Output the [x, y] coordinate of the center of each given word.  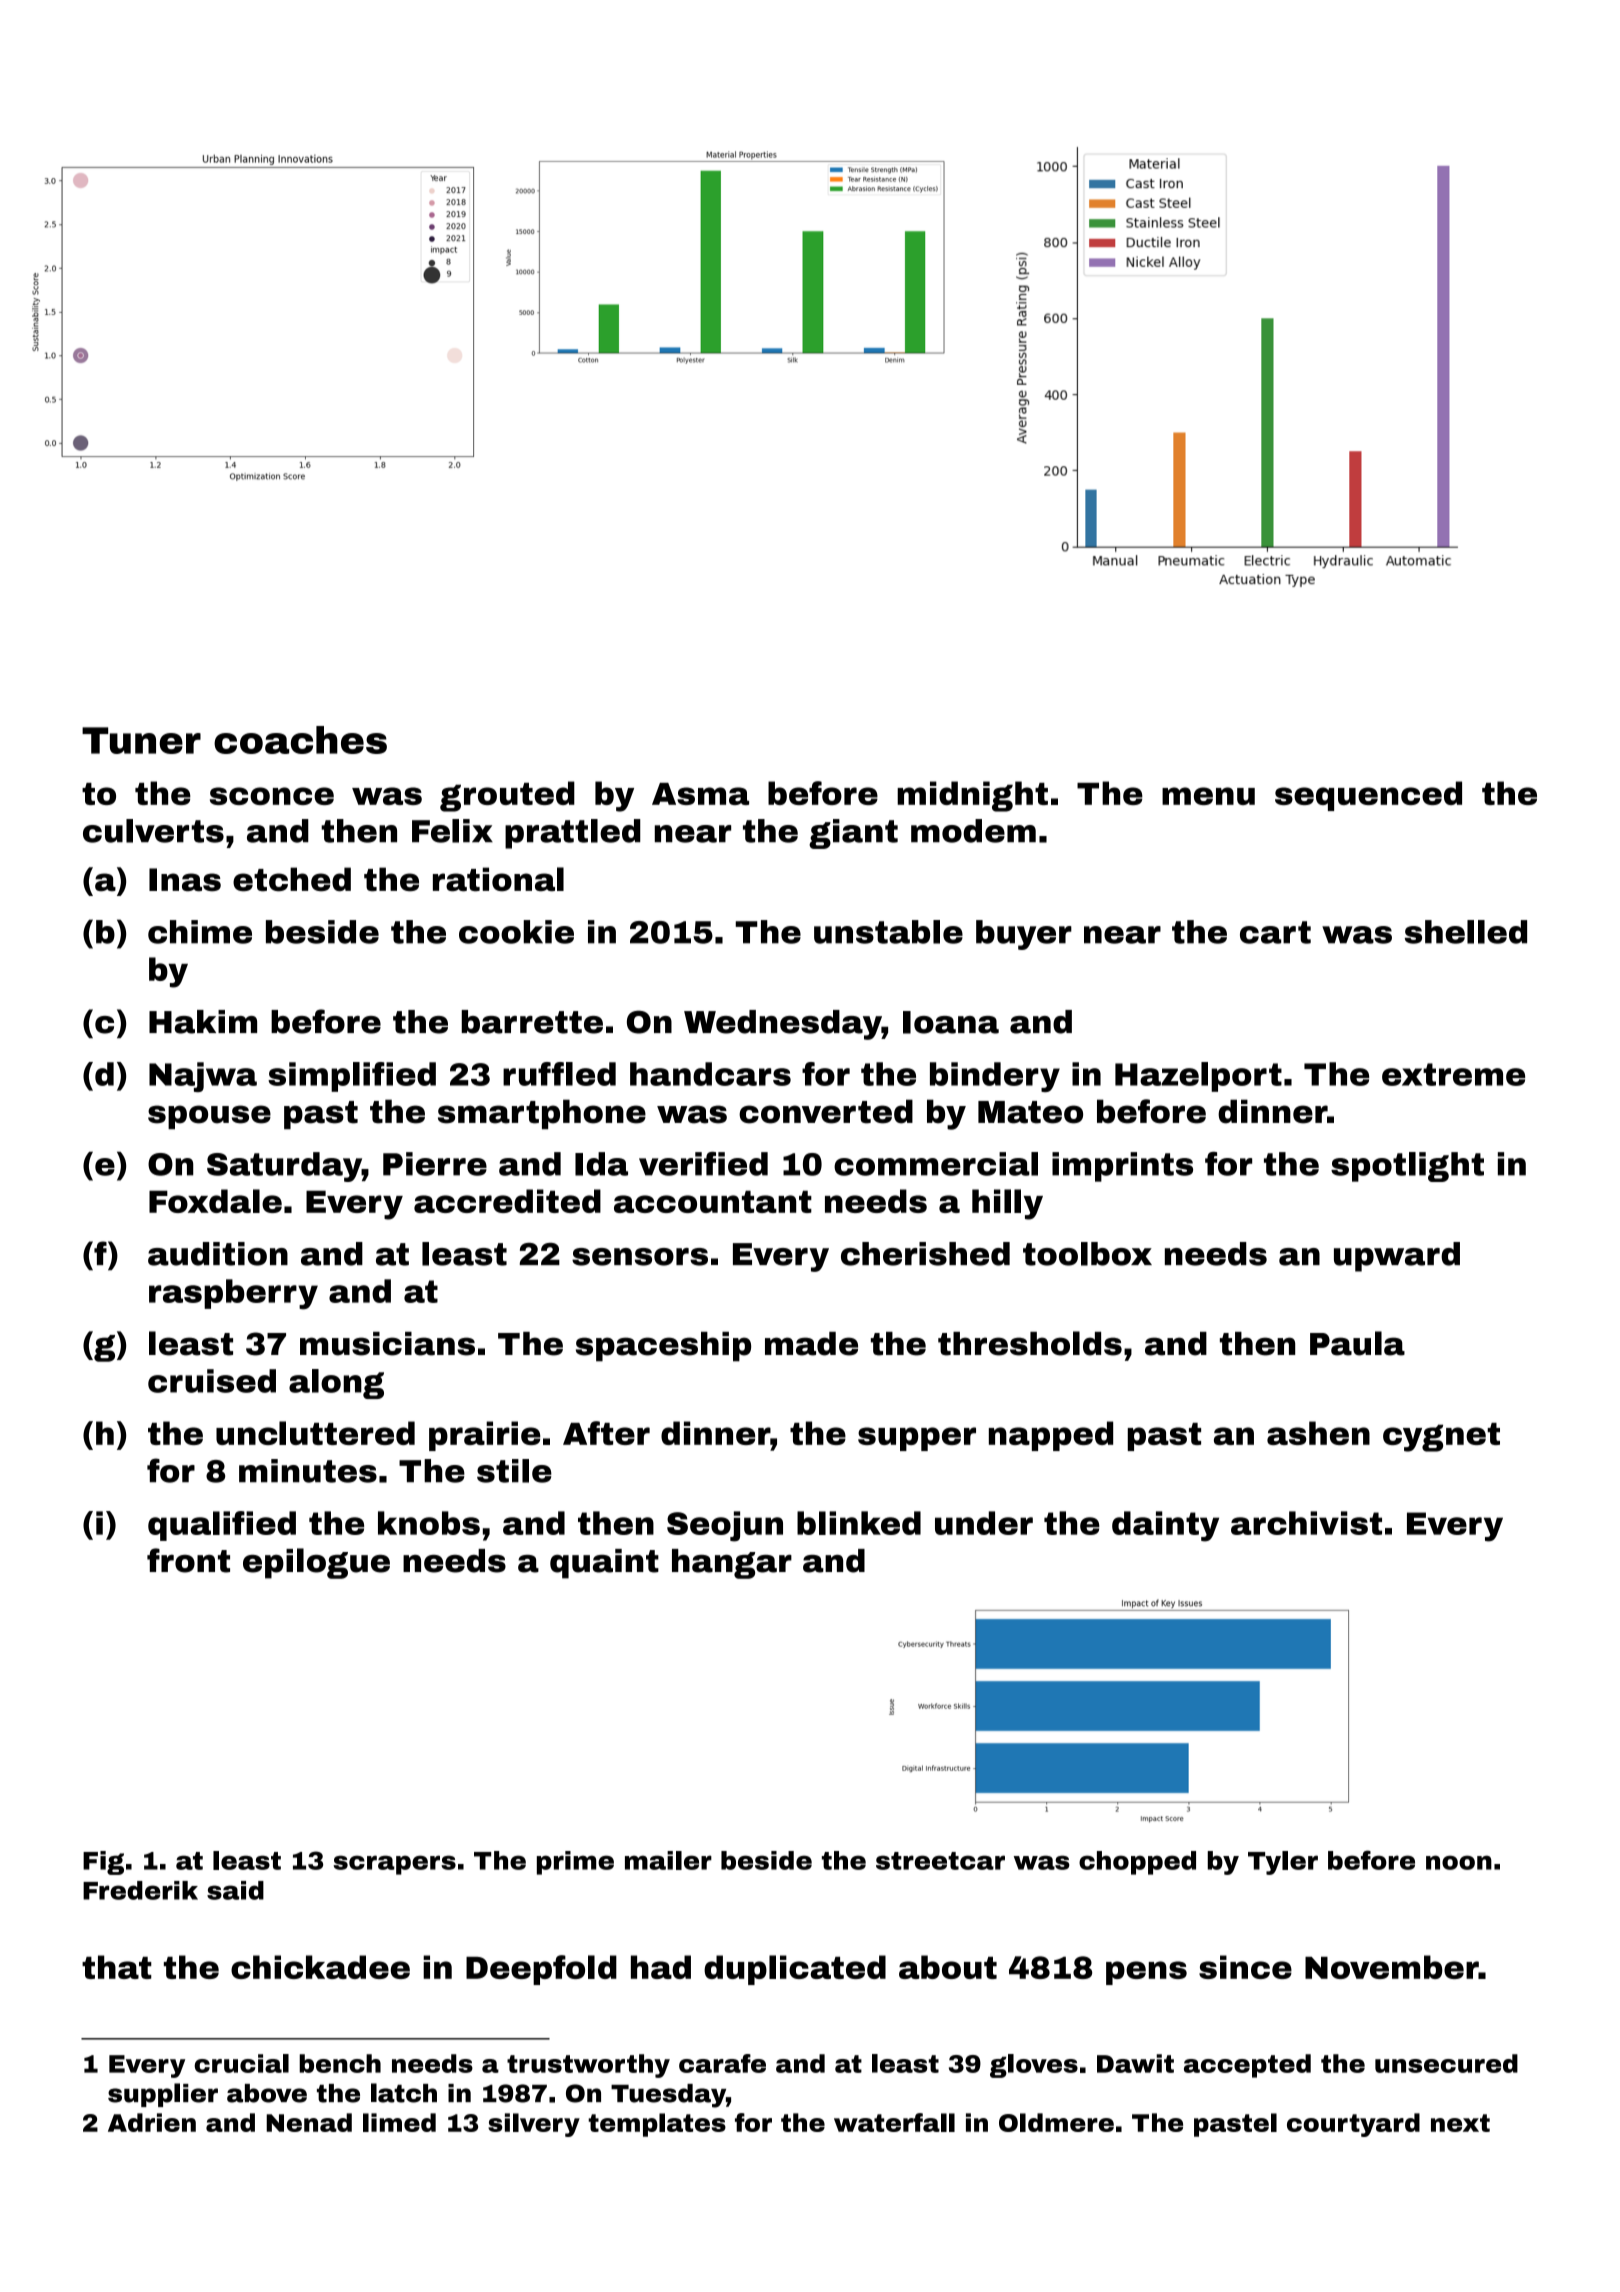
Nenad [309, 2122]
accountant [713, 1201]
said [235, 1890]
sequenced [1368, 796]
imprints [1122, 1167]
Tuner [141, 740]
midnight [972, 796]
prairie [485, 1436]
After [606, 1433]
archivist [1306, 1523]
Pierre [435, 1164]
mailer [668, 1860]
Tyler [1283, 1863]
